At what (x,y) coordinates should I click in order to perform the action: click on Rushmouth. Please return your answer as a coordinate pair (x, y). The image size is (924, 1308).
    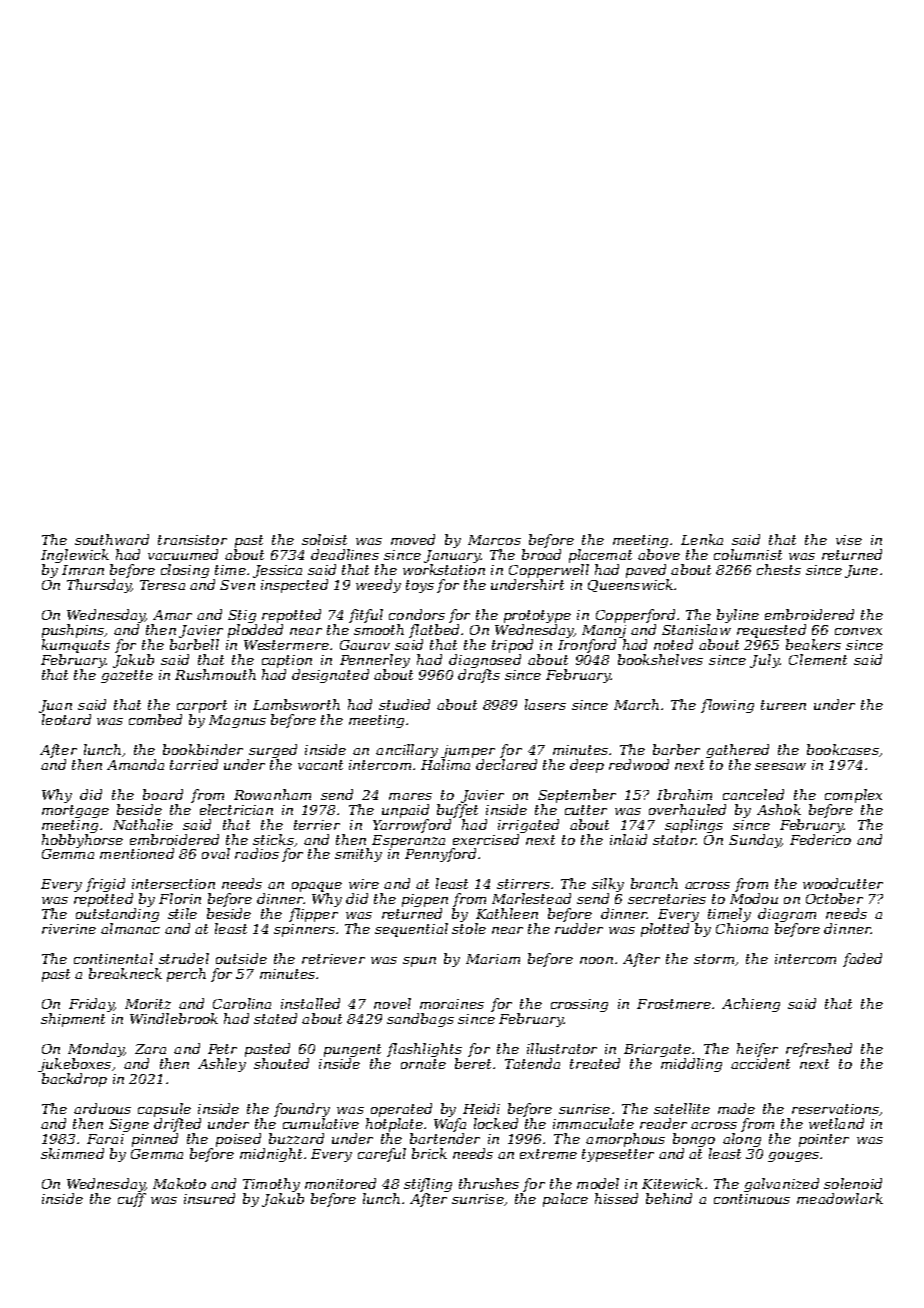
    Looking at the image, I should click on (215, 674).
